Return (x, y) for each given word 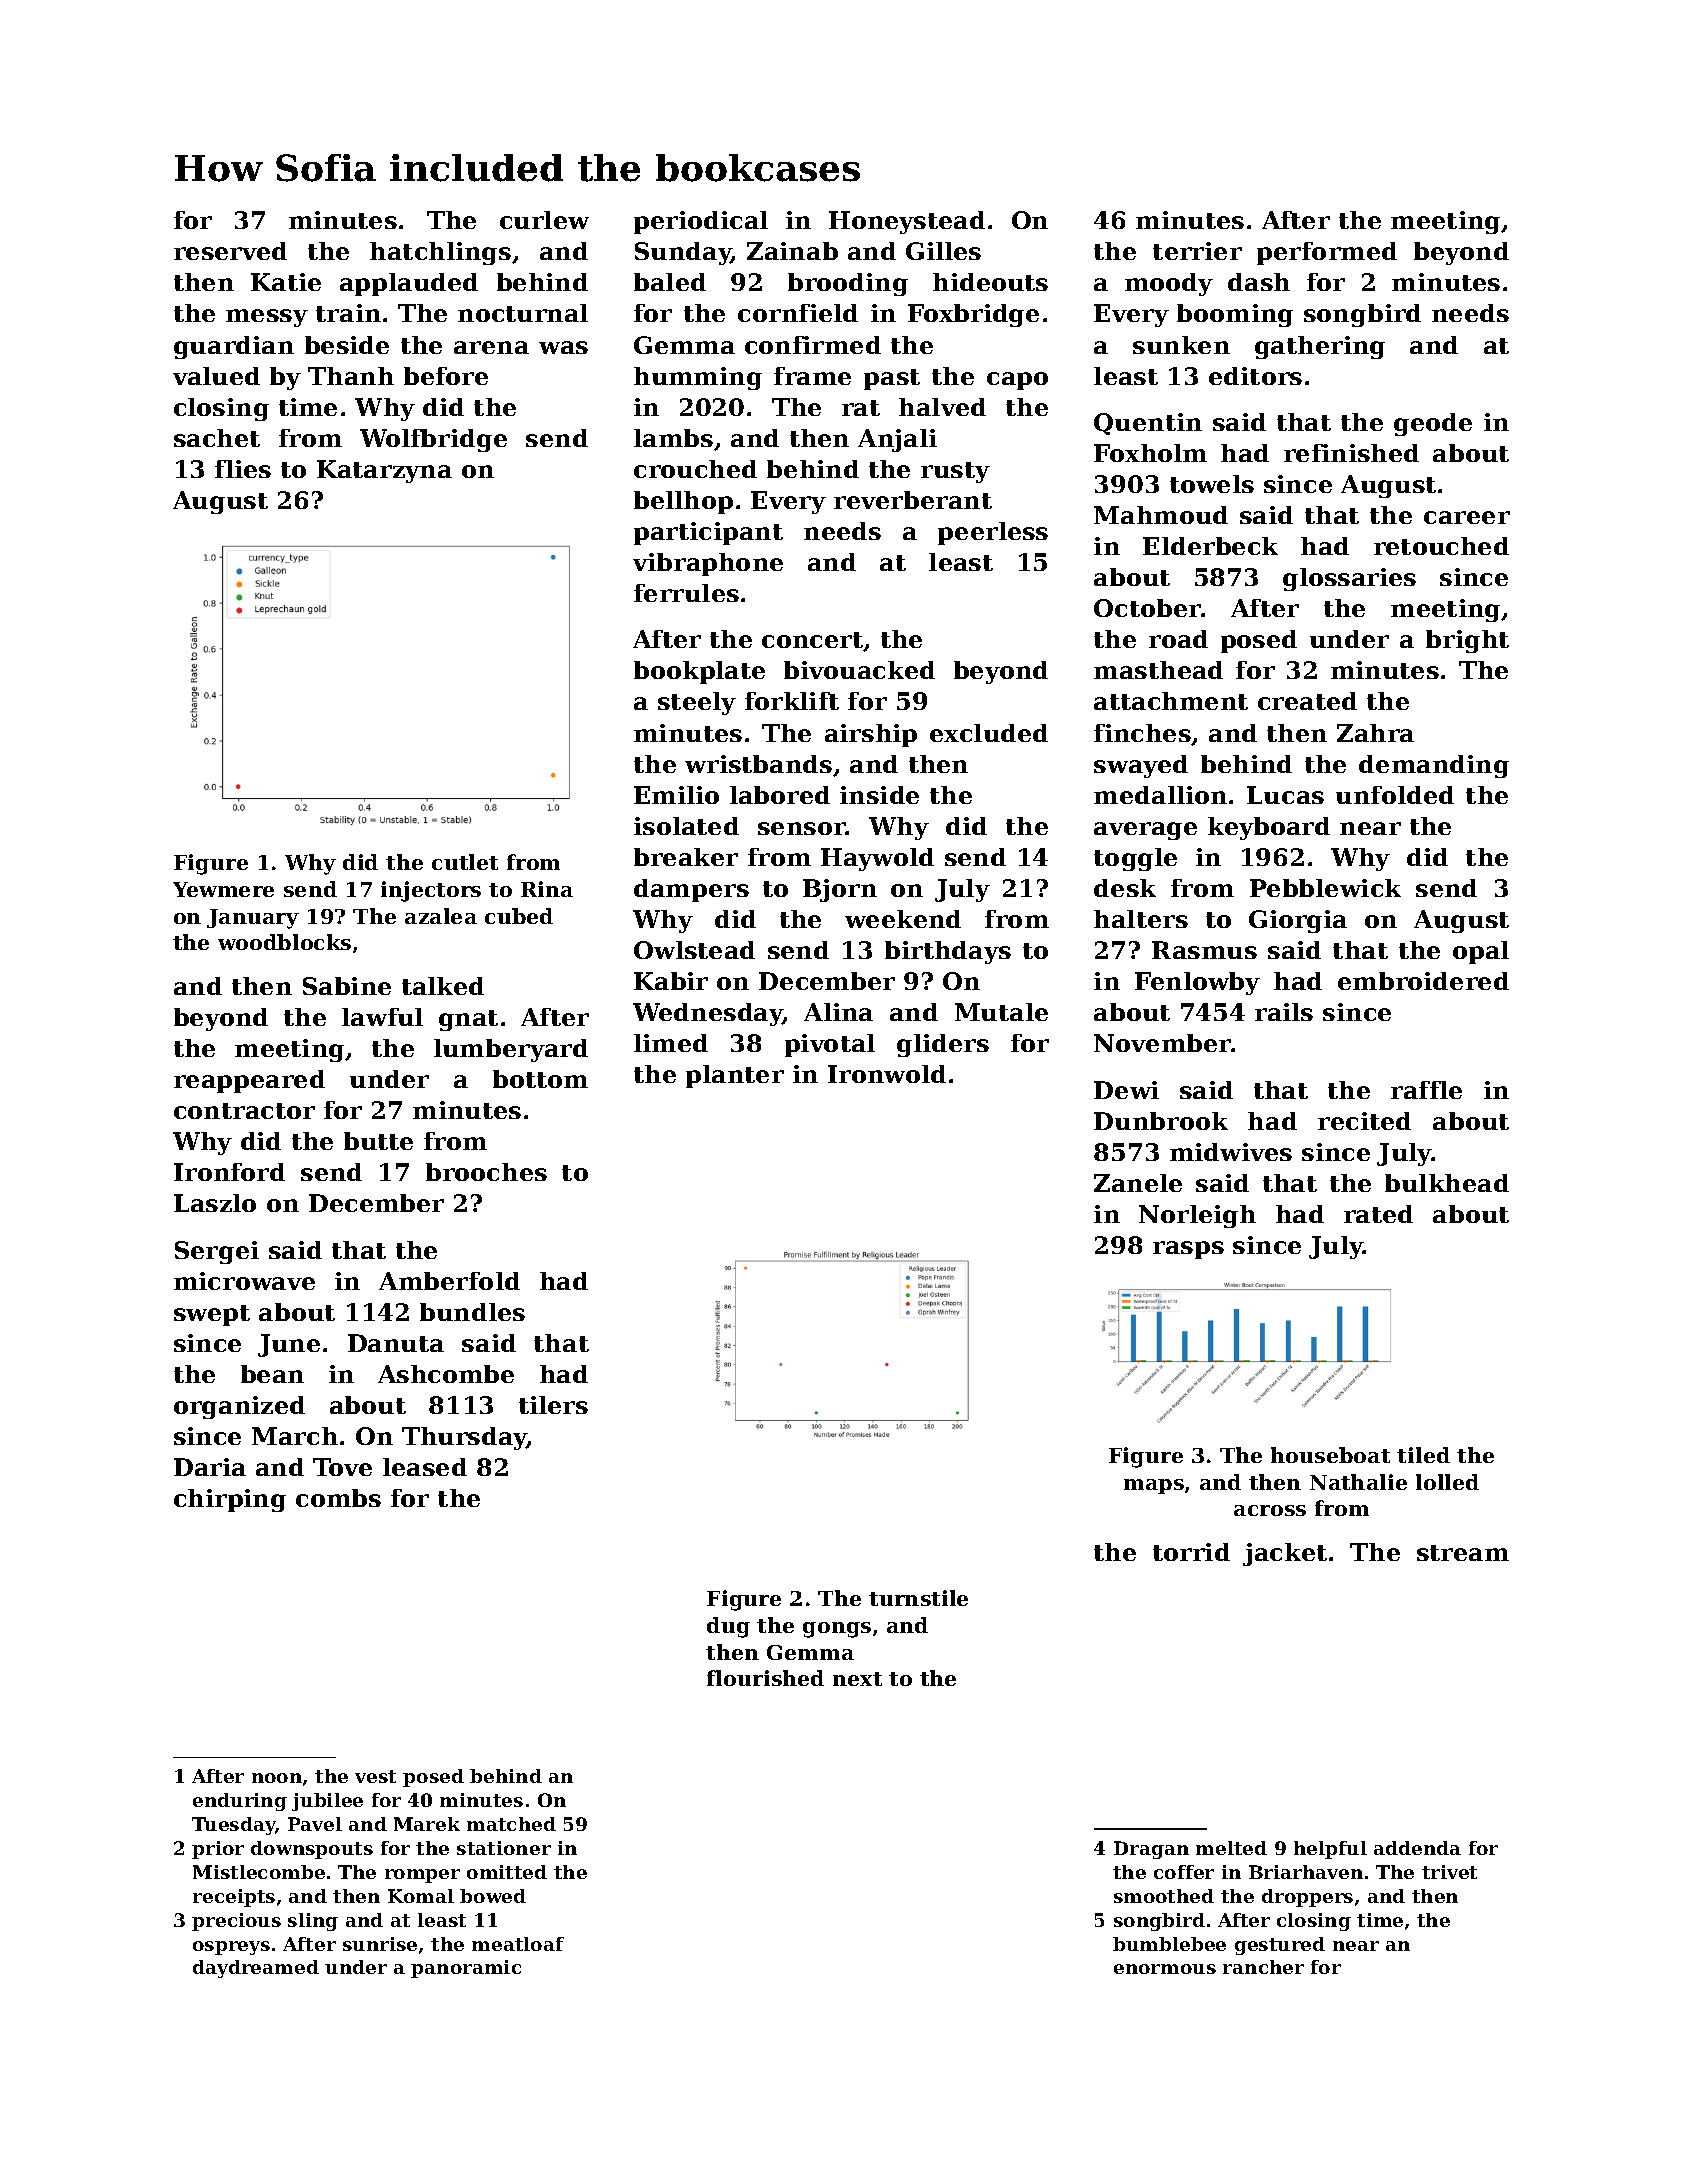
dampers (691, 890)
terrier (1197, 251)
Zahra (1375, 733)
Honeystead (907, 222)
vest (375, 1776)
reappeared (249, 1081)
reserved (230, 251)
